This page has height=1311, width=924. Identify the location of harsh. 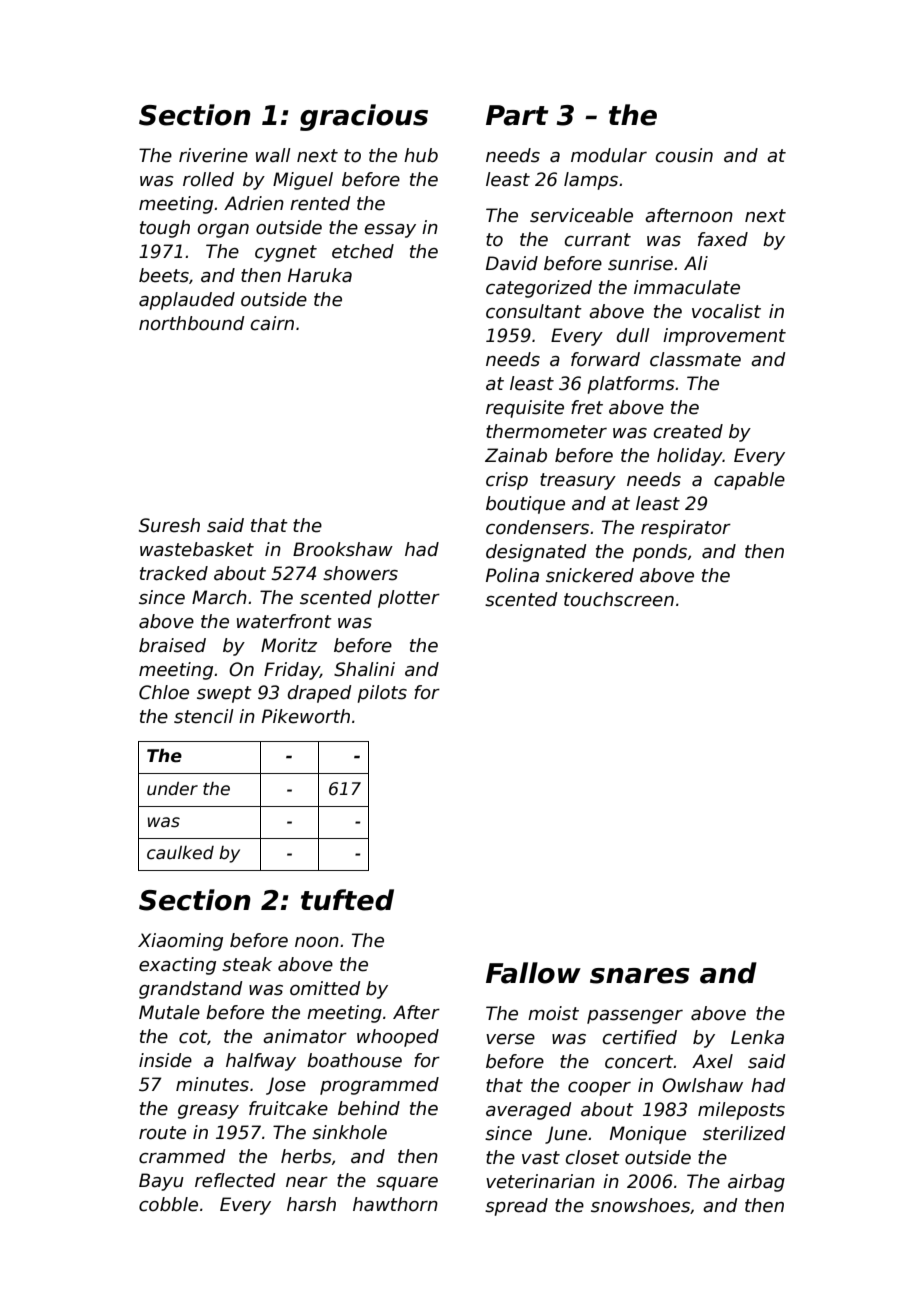
(311, 1204).
